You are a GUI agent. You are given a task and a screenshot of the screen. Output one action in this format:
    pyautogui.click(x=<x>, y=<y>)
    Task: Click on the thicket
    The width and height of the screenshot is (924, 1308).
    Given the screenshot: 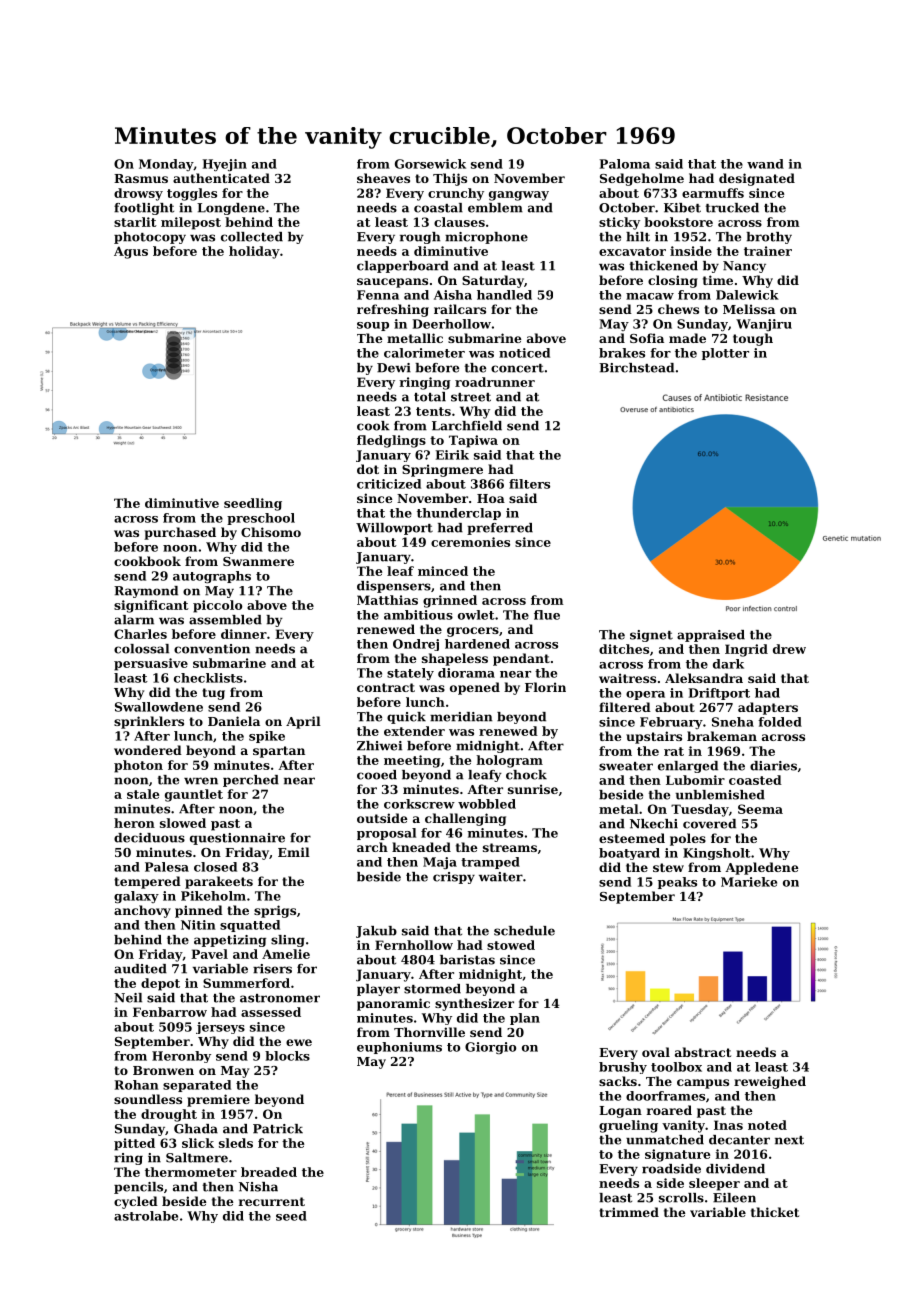 What is the action you would take?
    pyautogui.click(x=775, y=1212)
